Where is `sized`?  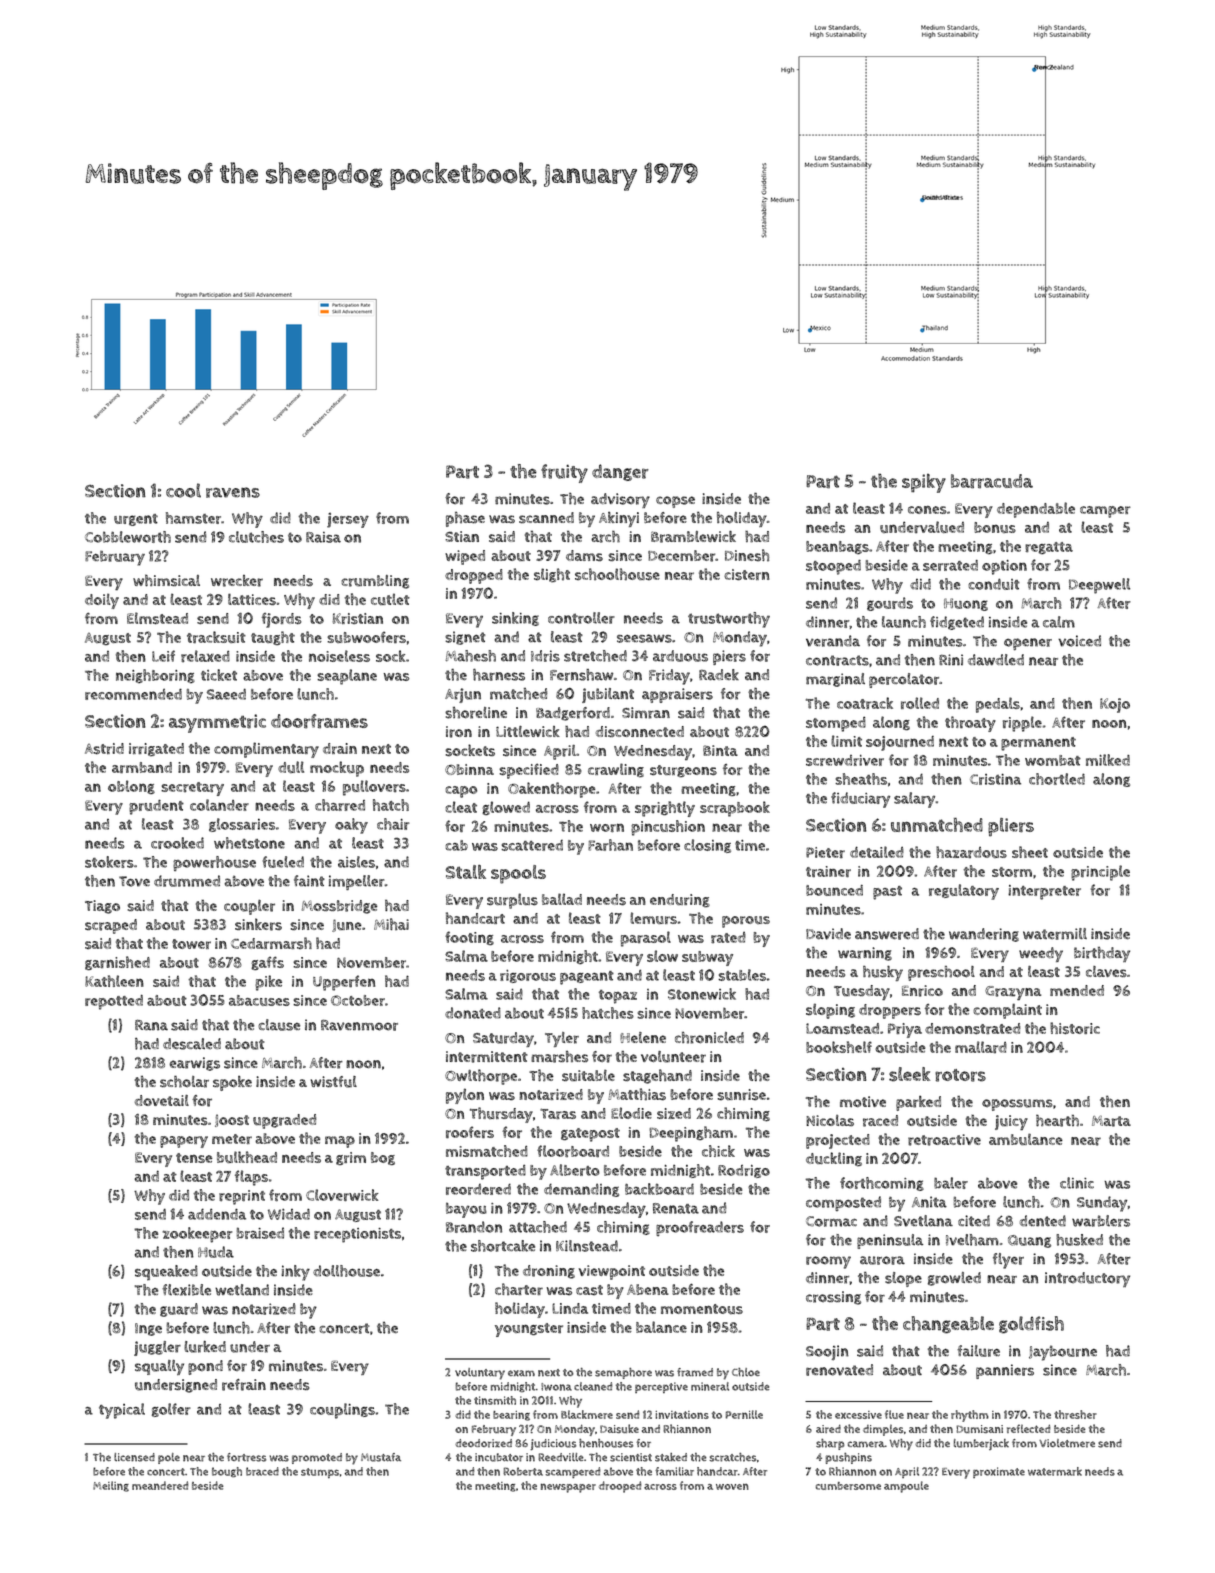
sized is located at coordinates (674, 1113).
